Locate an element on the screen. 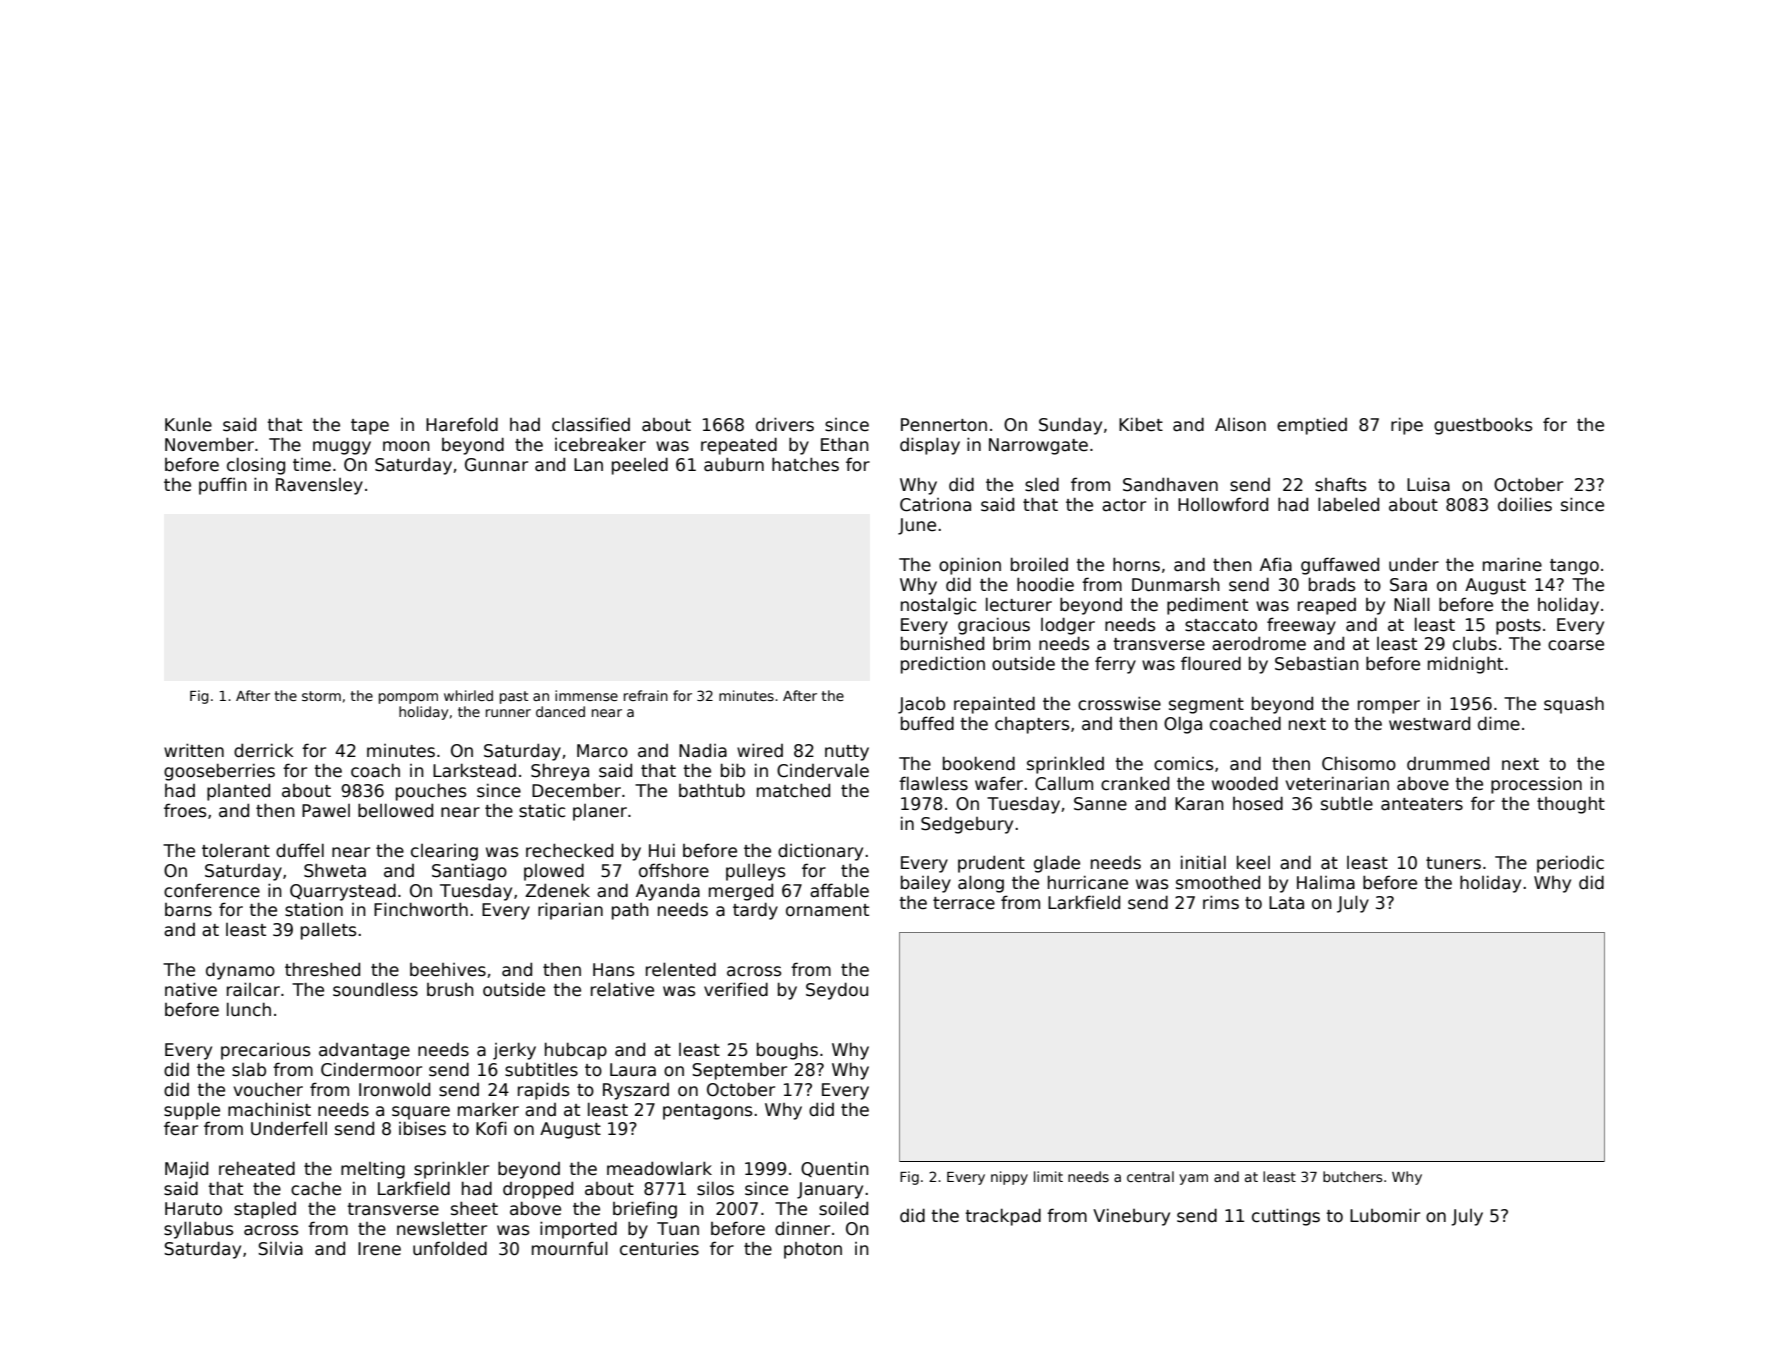 Image resolution: width=1769 pixels, height=1367 pixels. September is located at coordinates (739, 1071).
